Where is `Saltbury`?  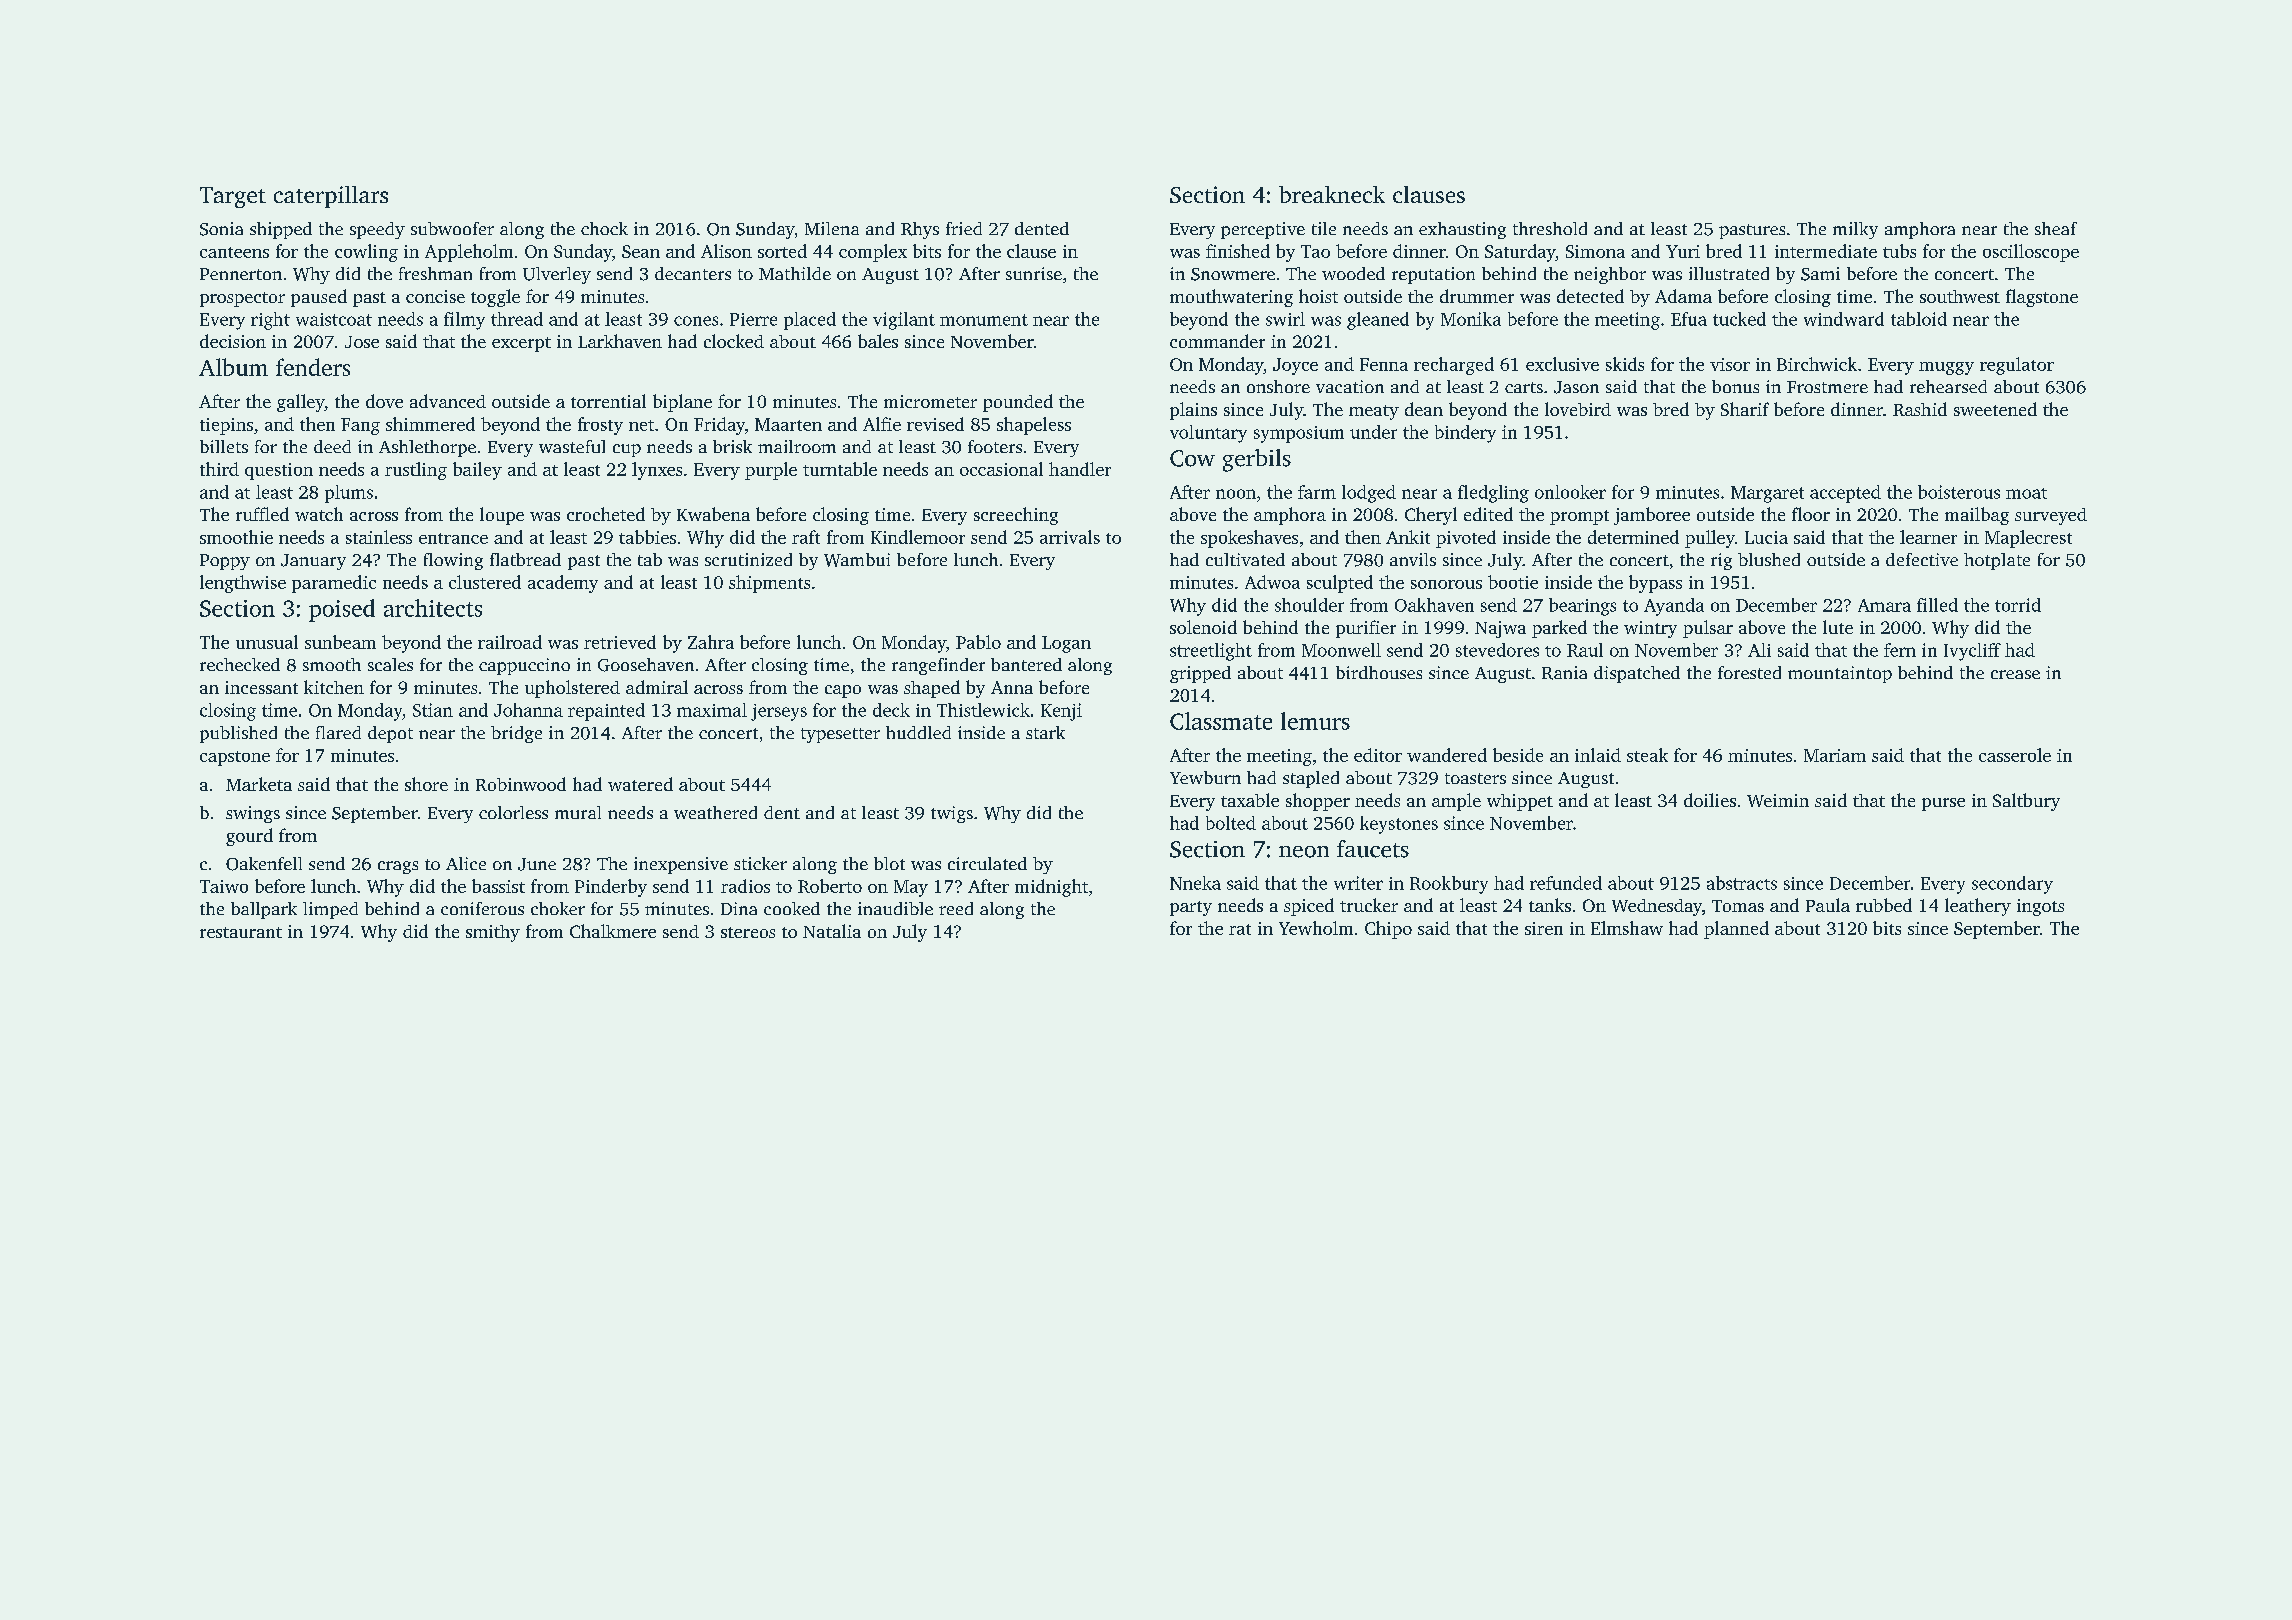 Saltbury is located at coordinates (2026, 802).
